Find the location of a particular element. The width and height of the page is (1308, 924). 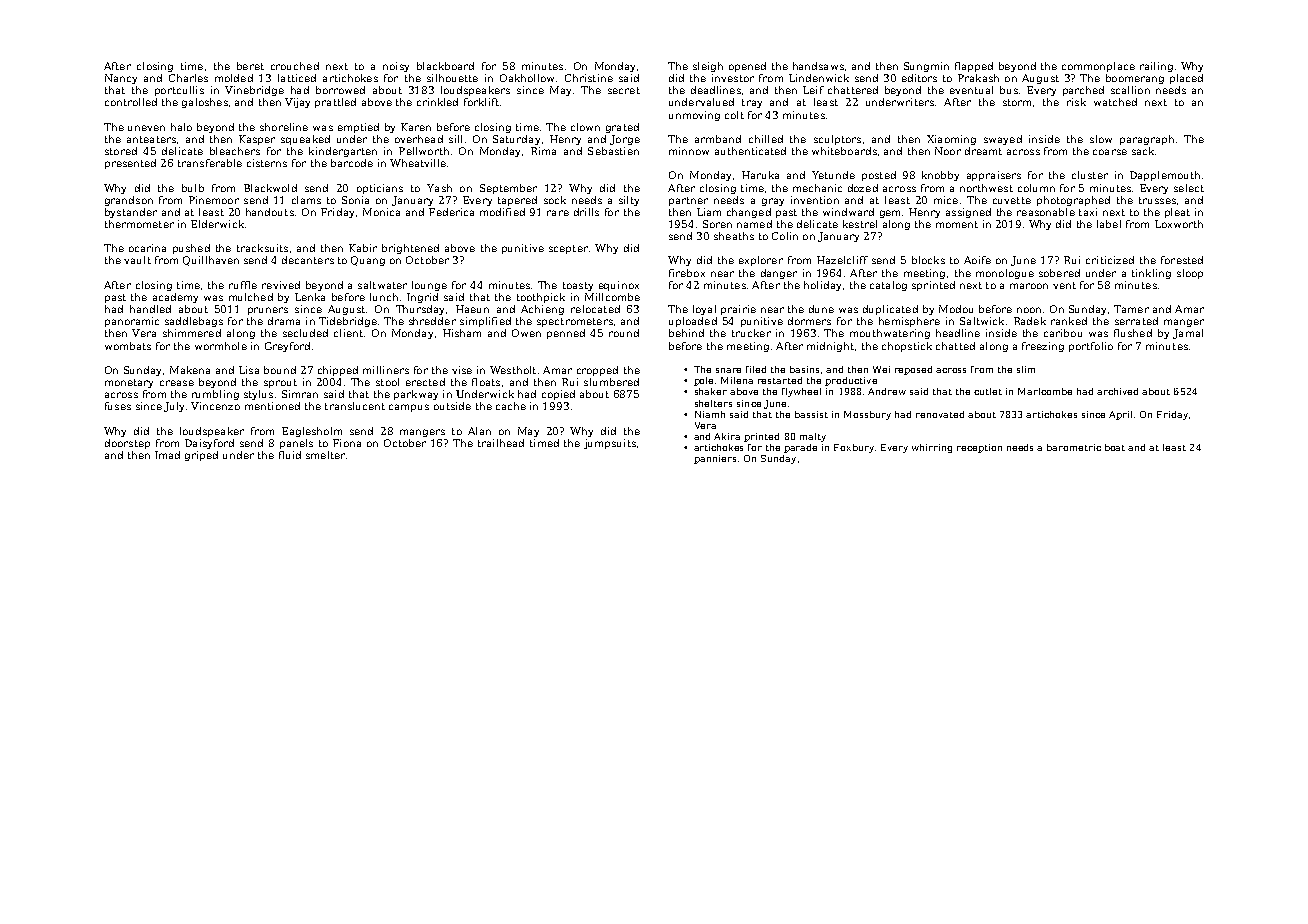

Soren is located at coordinates (717, 224).
